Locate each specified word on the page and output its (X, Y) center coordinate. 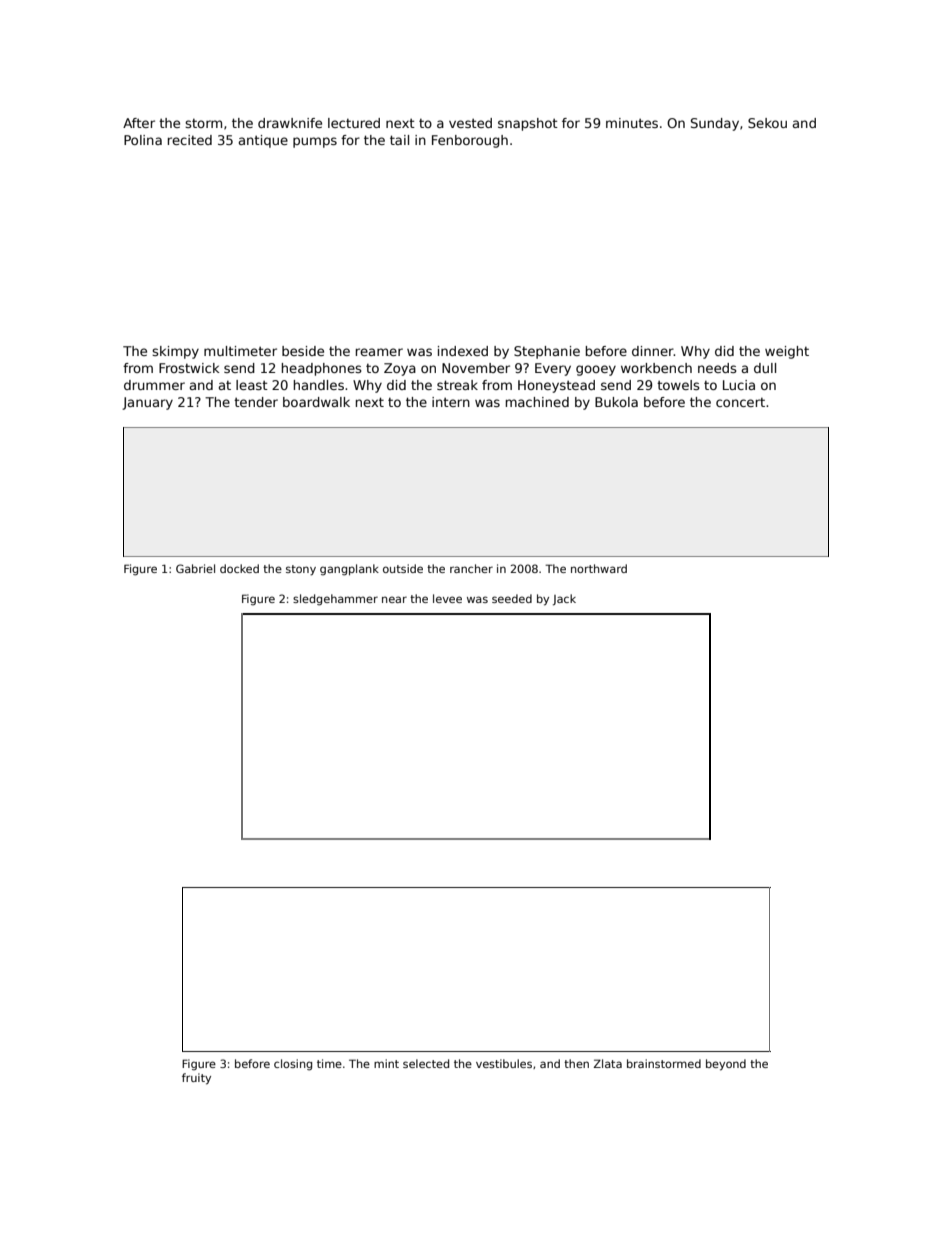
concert (740, 402)
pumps (315, 142)
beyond (726, 1065)
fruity (196, 1079)
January (147, 403)
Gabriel (195, 568)
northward (599, 568)
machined (537, 402)
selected (426, 1063)
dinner (653, 351)
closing (293, 1065)
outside (403, 568)
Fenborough (470, 141)
